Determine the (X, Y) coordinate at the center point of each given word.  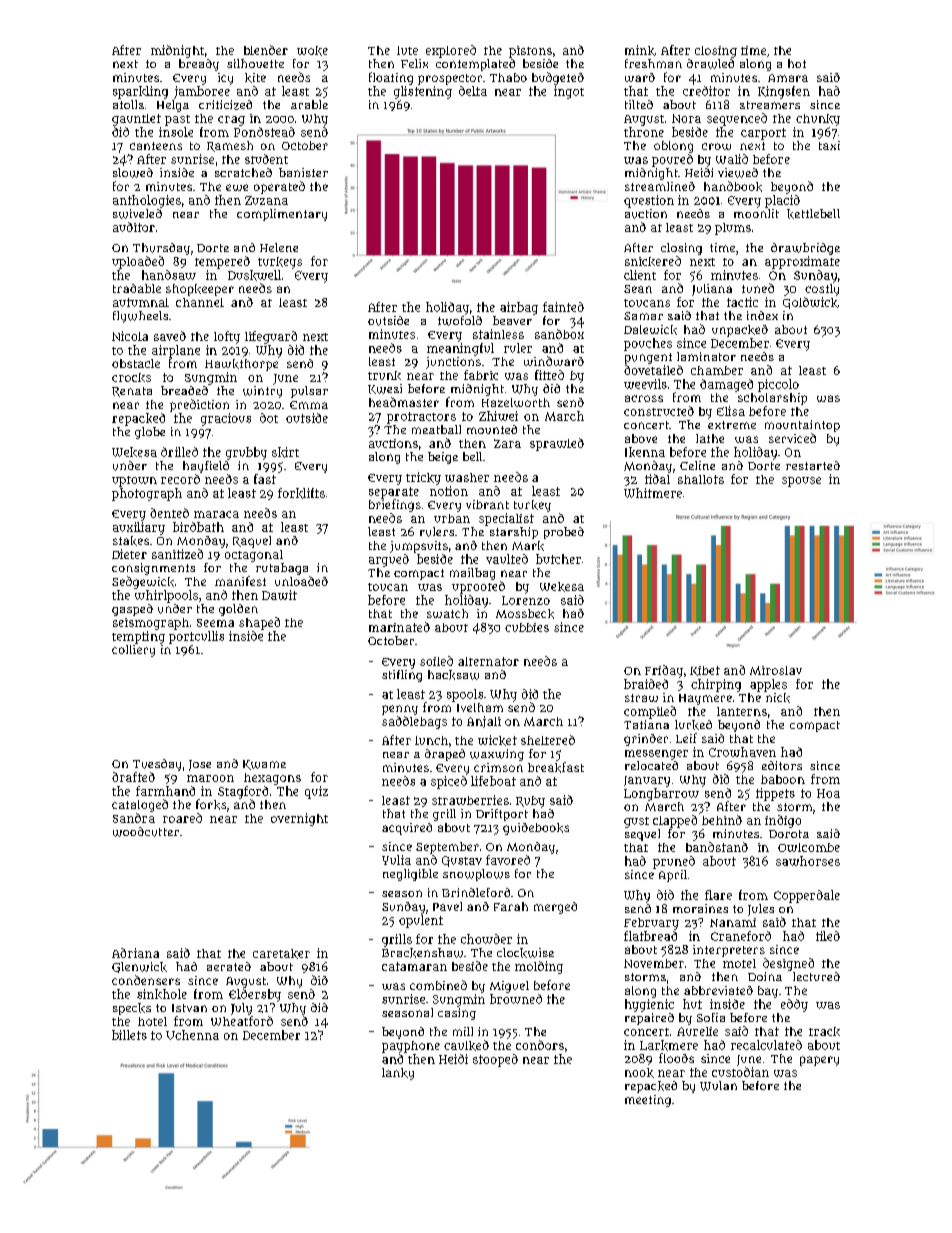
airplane (176, 351)
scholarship (772, 399)
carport (763, 134)
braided (646, 684)
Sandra (134, 818)
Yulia (396, 860)
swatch (447, 613)
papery (819, 1061)
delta (473, 91)
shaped (259, 623)
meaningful (460, 349)
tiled (828, 936)
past (177, 120)
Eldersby (255, 995)
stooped (495, 1060)
